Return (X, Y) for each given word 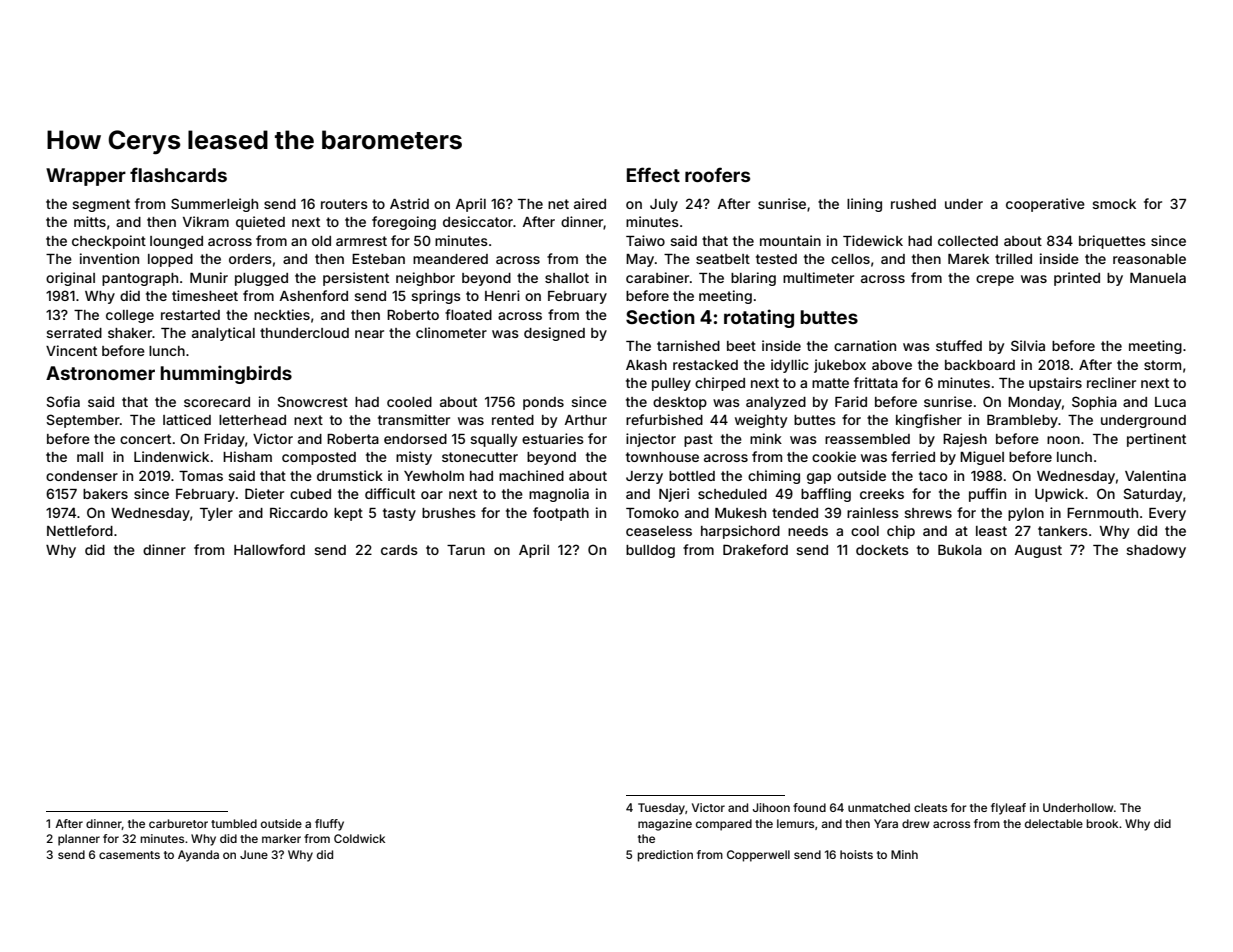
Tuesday (661, 809)
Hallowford (269, 549)
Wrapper (86, 177)
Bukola (960, 550)
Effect (653, 174)
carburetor (178, 823)
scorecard (217, 402)
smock (1114, 204)
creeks (882, 494)
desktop (680, 403)
